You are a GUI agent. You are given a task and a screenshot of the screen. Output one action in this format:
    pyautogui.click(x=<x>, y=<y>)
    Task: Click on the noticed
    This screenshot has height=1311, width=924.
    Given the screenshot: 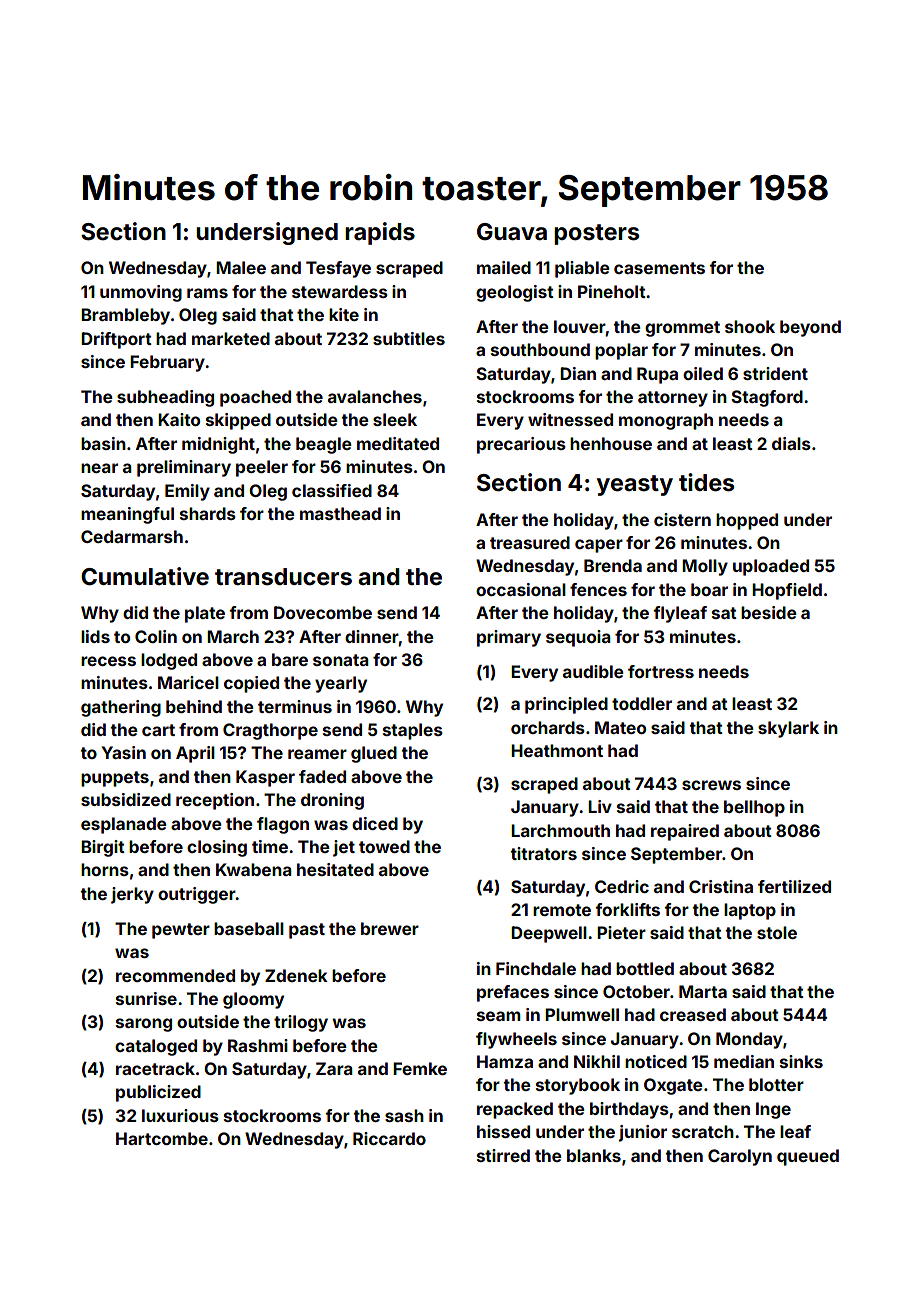 What is the action you would take?
    pyautogui.click(x=656, y=1061)
